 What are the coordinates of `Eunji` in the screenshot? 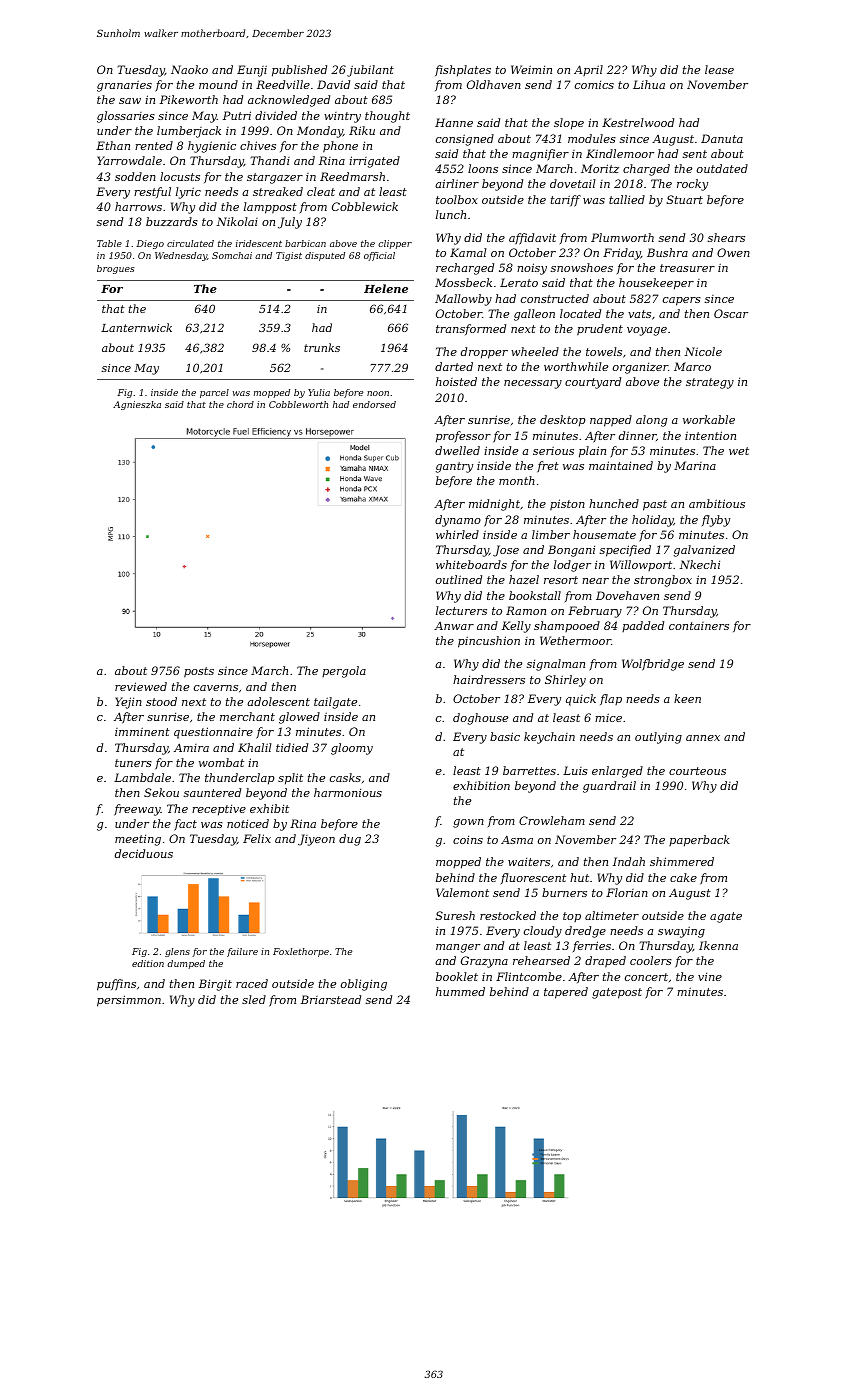 It's located at (252, 71).
